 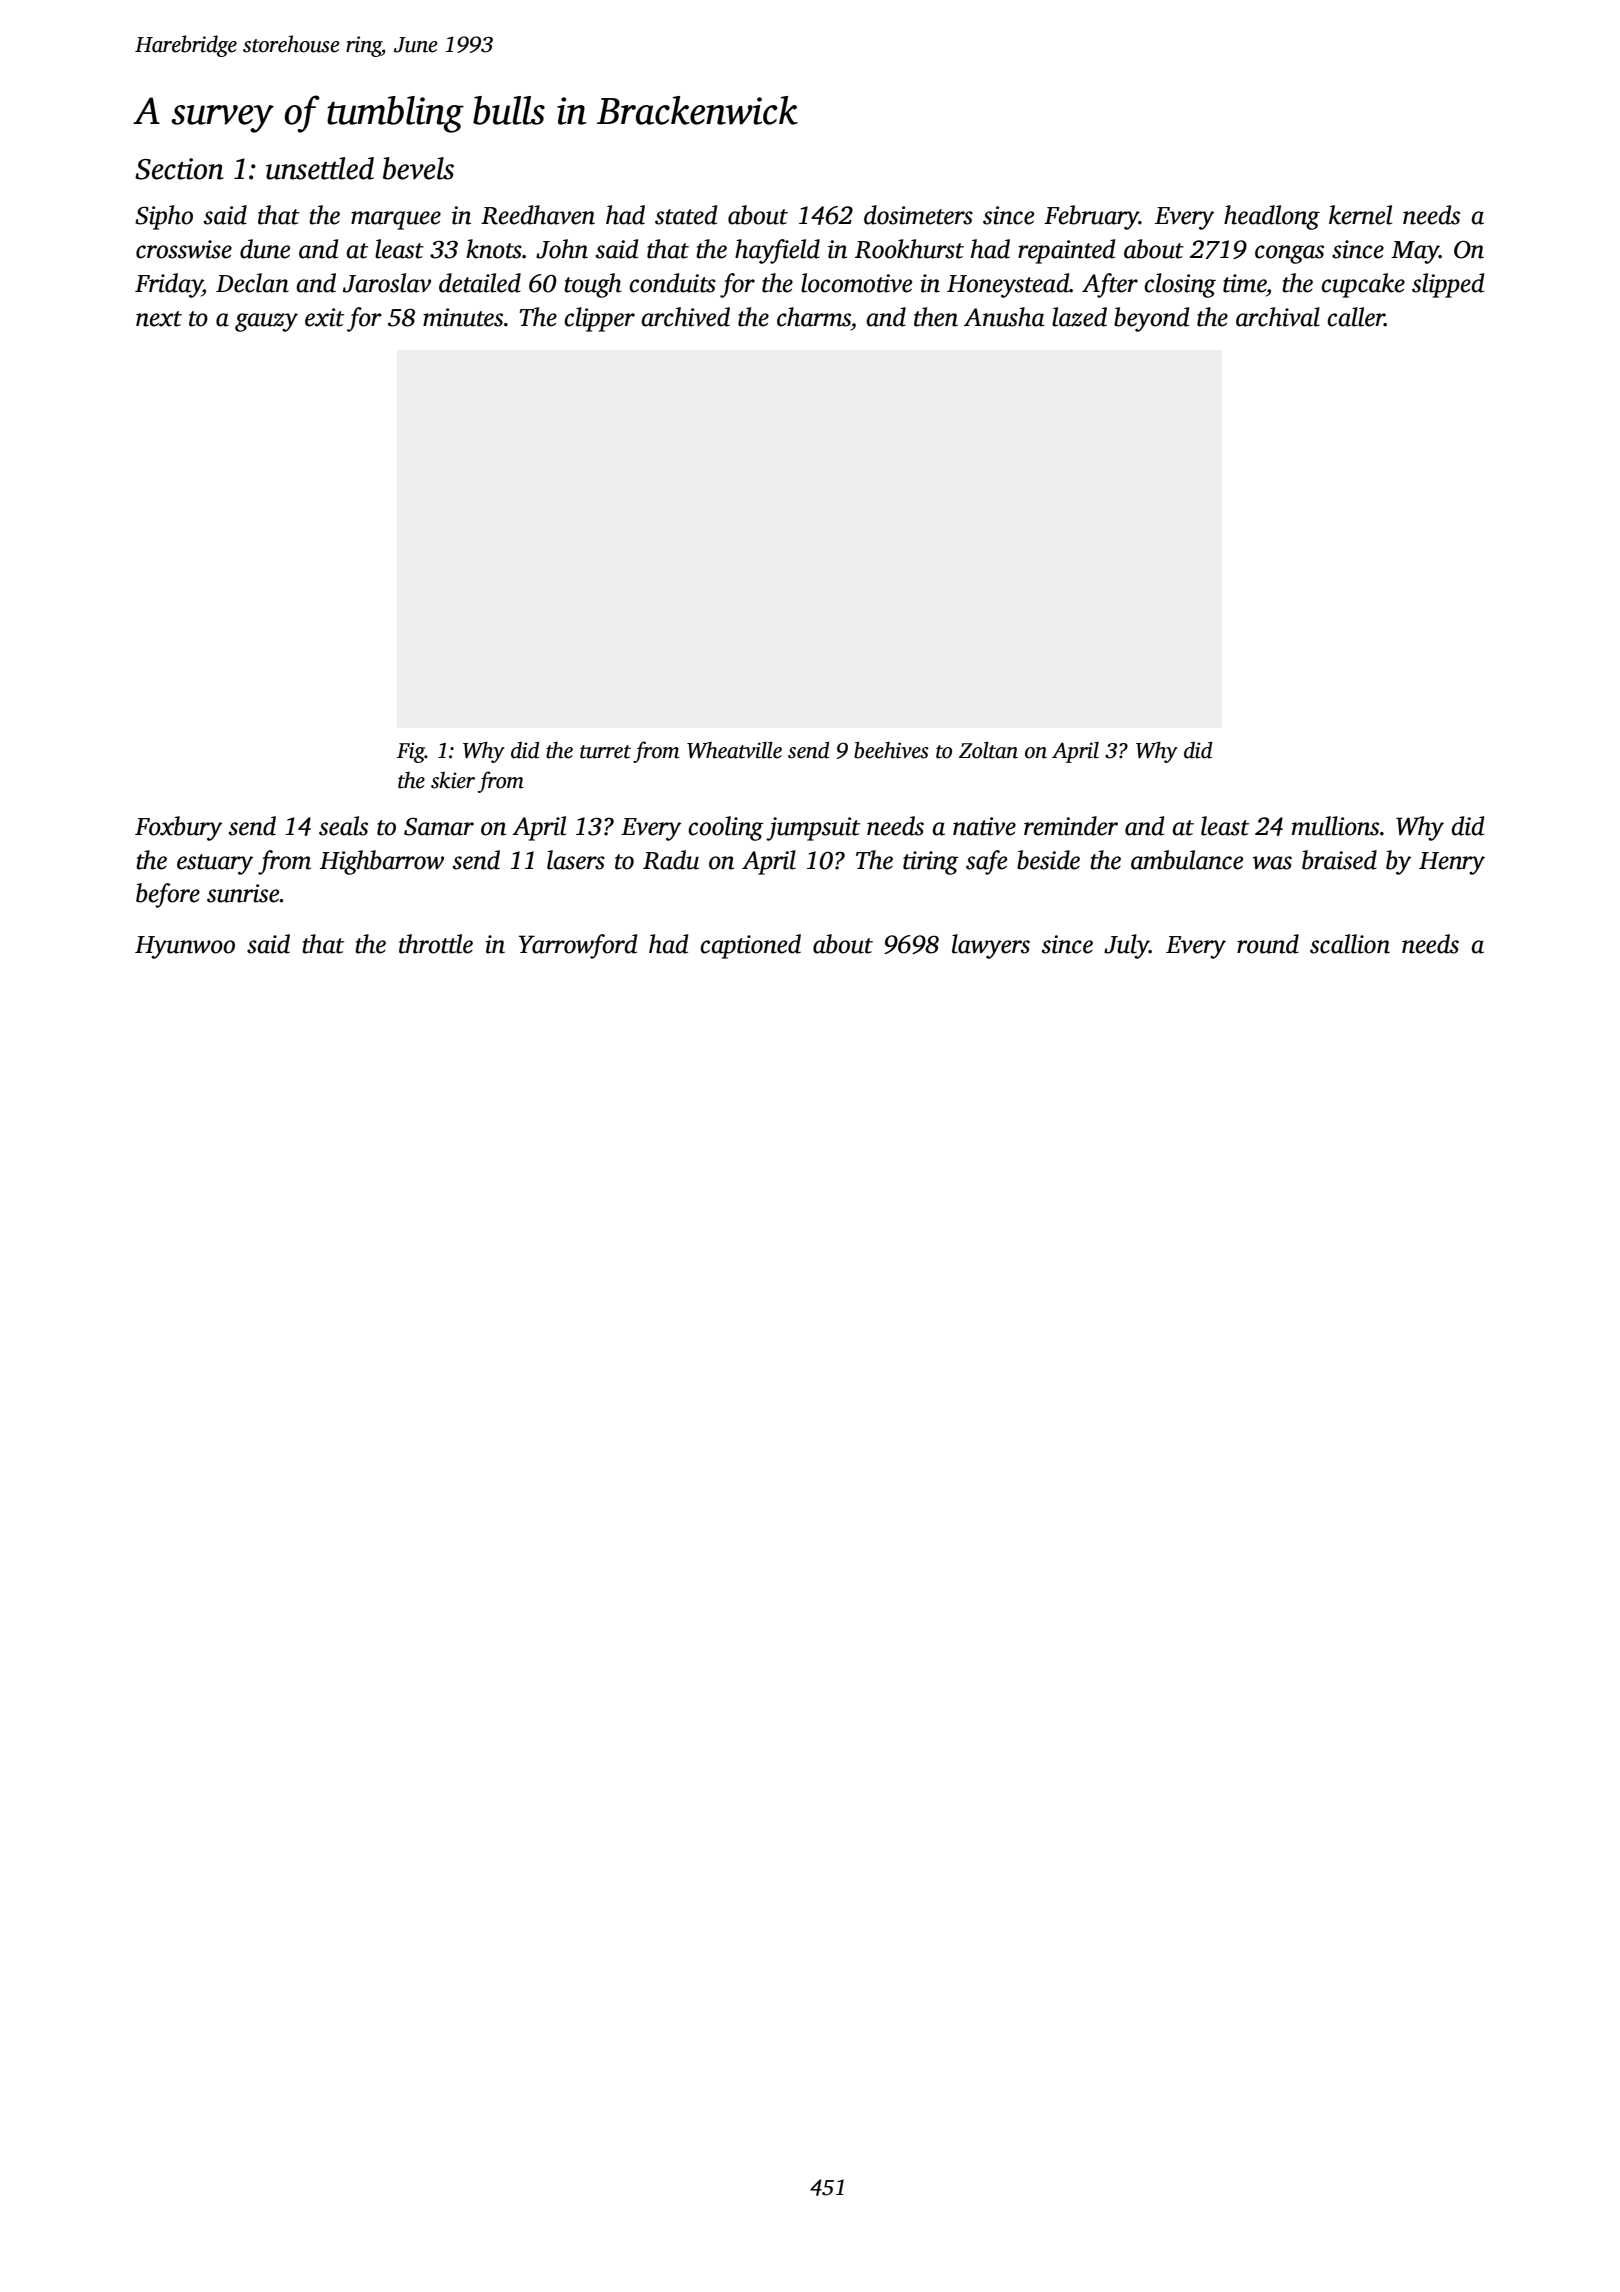 I want to click on dosimeters, so click(x=918, y=215).
